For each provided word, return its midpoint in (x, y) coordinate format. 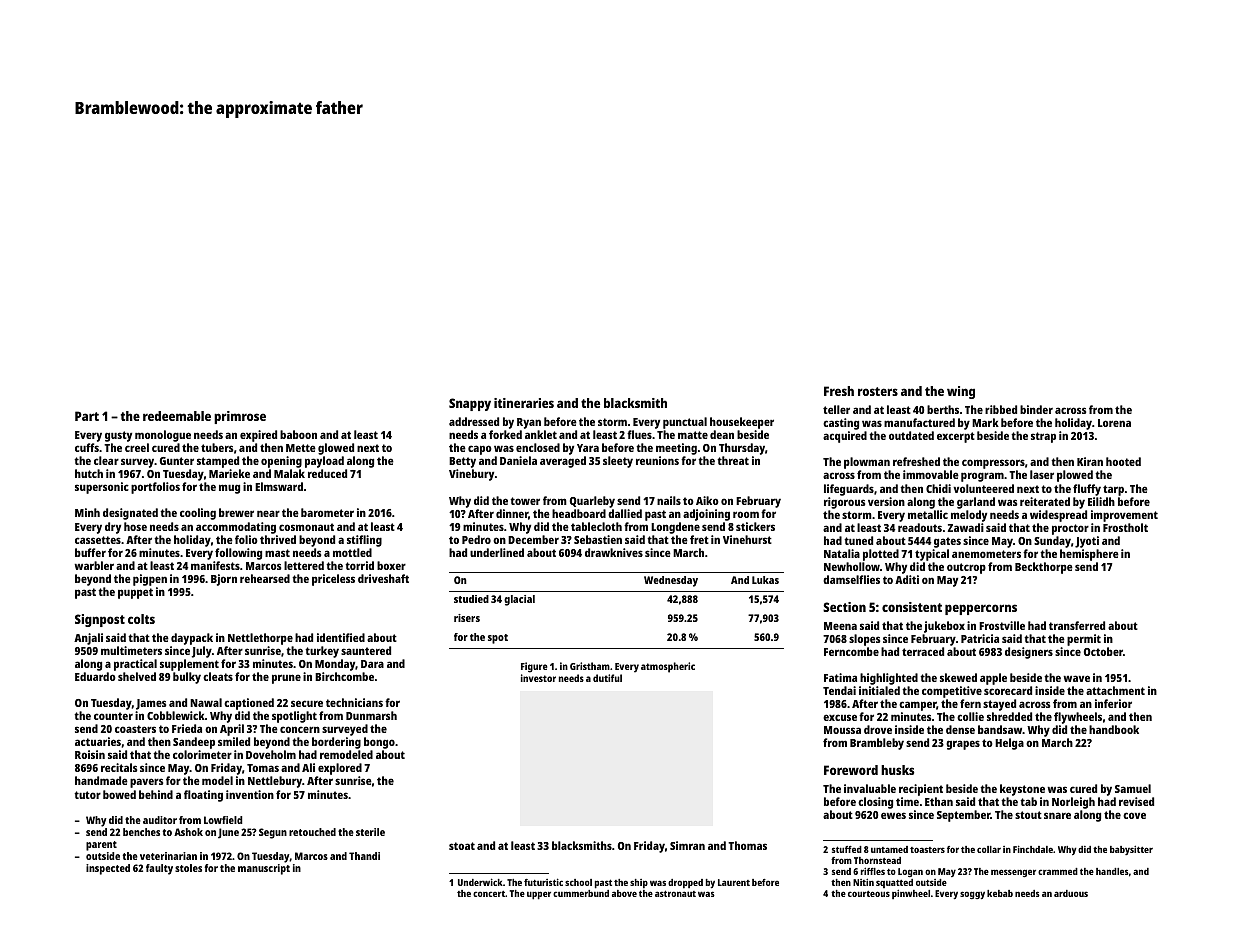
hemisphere (1089, 555)
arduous (1071, 893)
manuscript (264, 869)
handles (1112, 871)
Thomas (747, 845)
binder (1036, 409)
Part (87, 416)
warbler (94, 565)
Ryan (529, 423)
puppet (135, 593)
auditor (160, 820)
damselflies (851, 579)
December (533, 539)
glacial (519, 600)
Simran (687, 845)
